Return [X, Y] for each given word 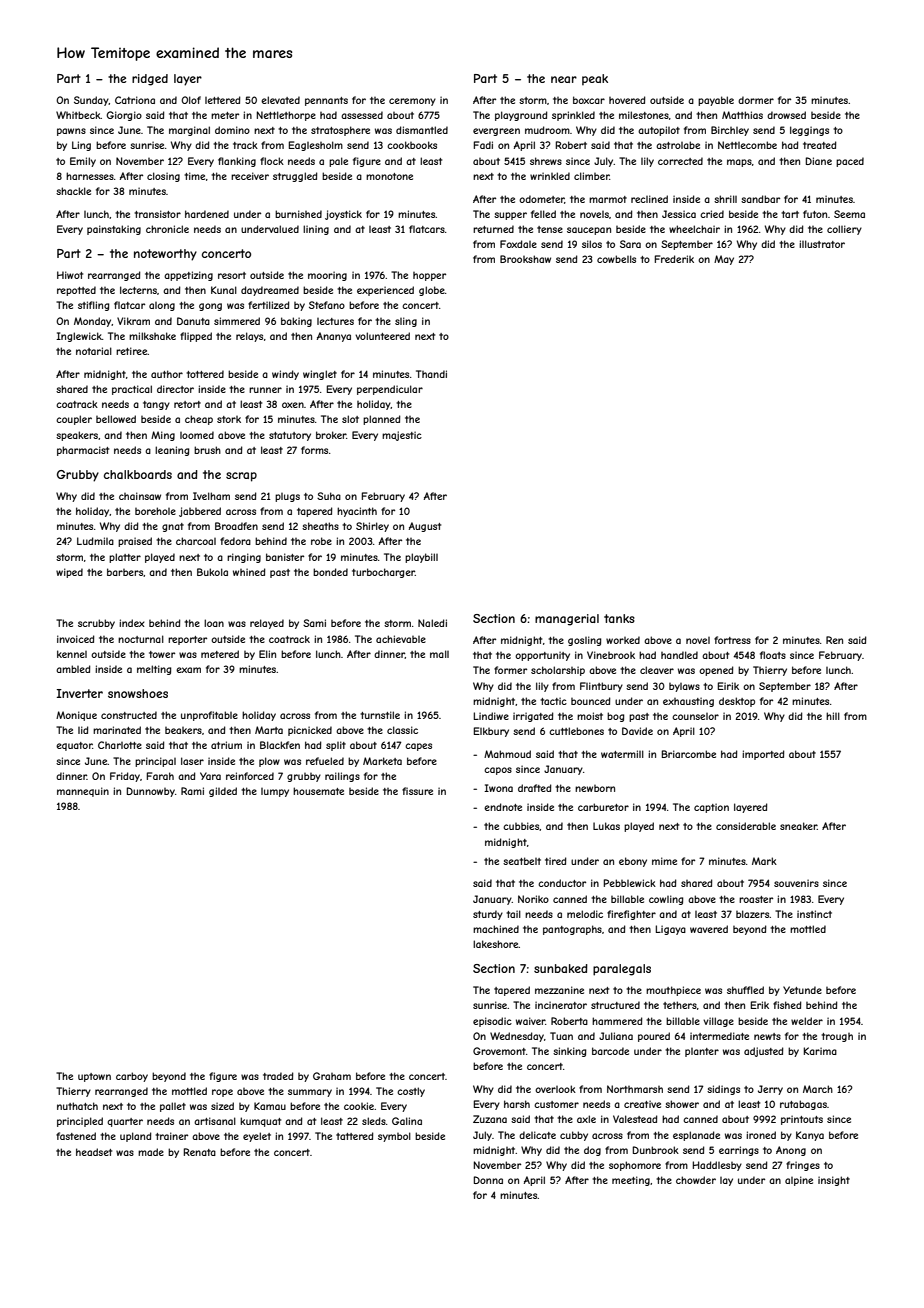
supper [510, 216]
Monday [93, 322]
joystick [343, 215]
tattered [355, 1136]
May [724, 260]
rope [222, 1093]
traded [278, 1076]
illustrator [822, 244]
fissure [417, 791]
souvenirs [796, 883]
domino [232, 130]
